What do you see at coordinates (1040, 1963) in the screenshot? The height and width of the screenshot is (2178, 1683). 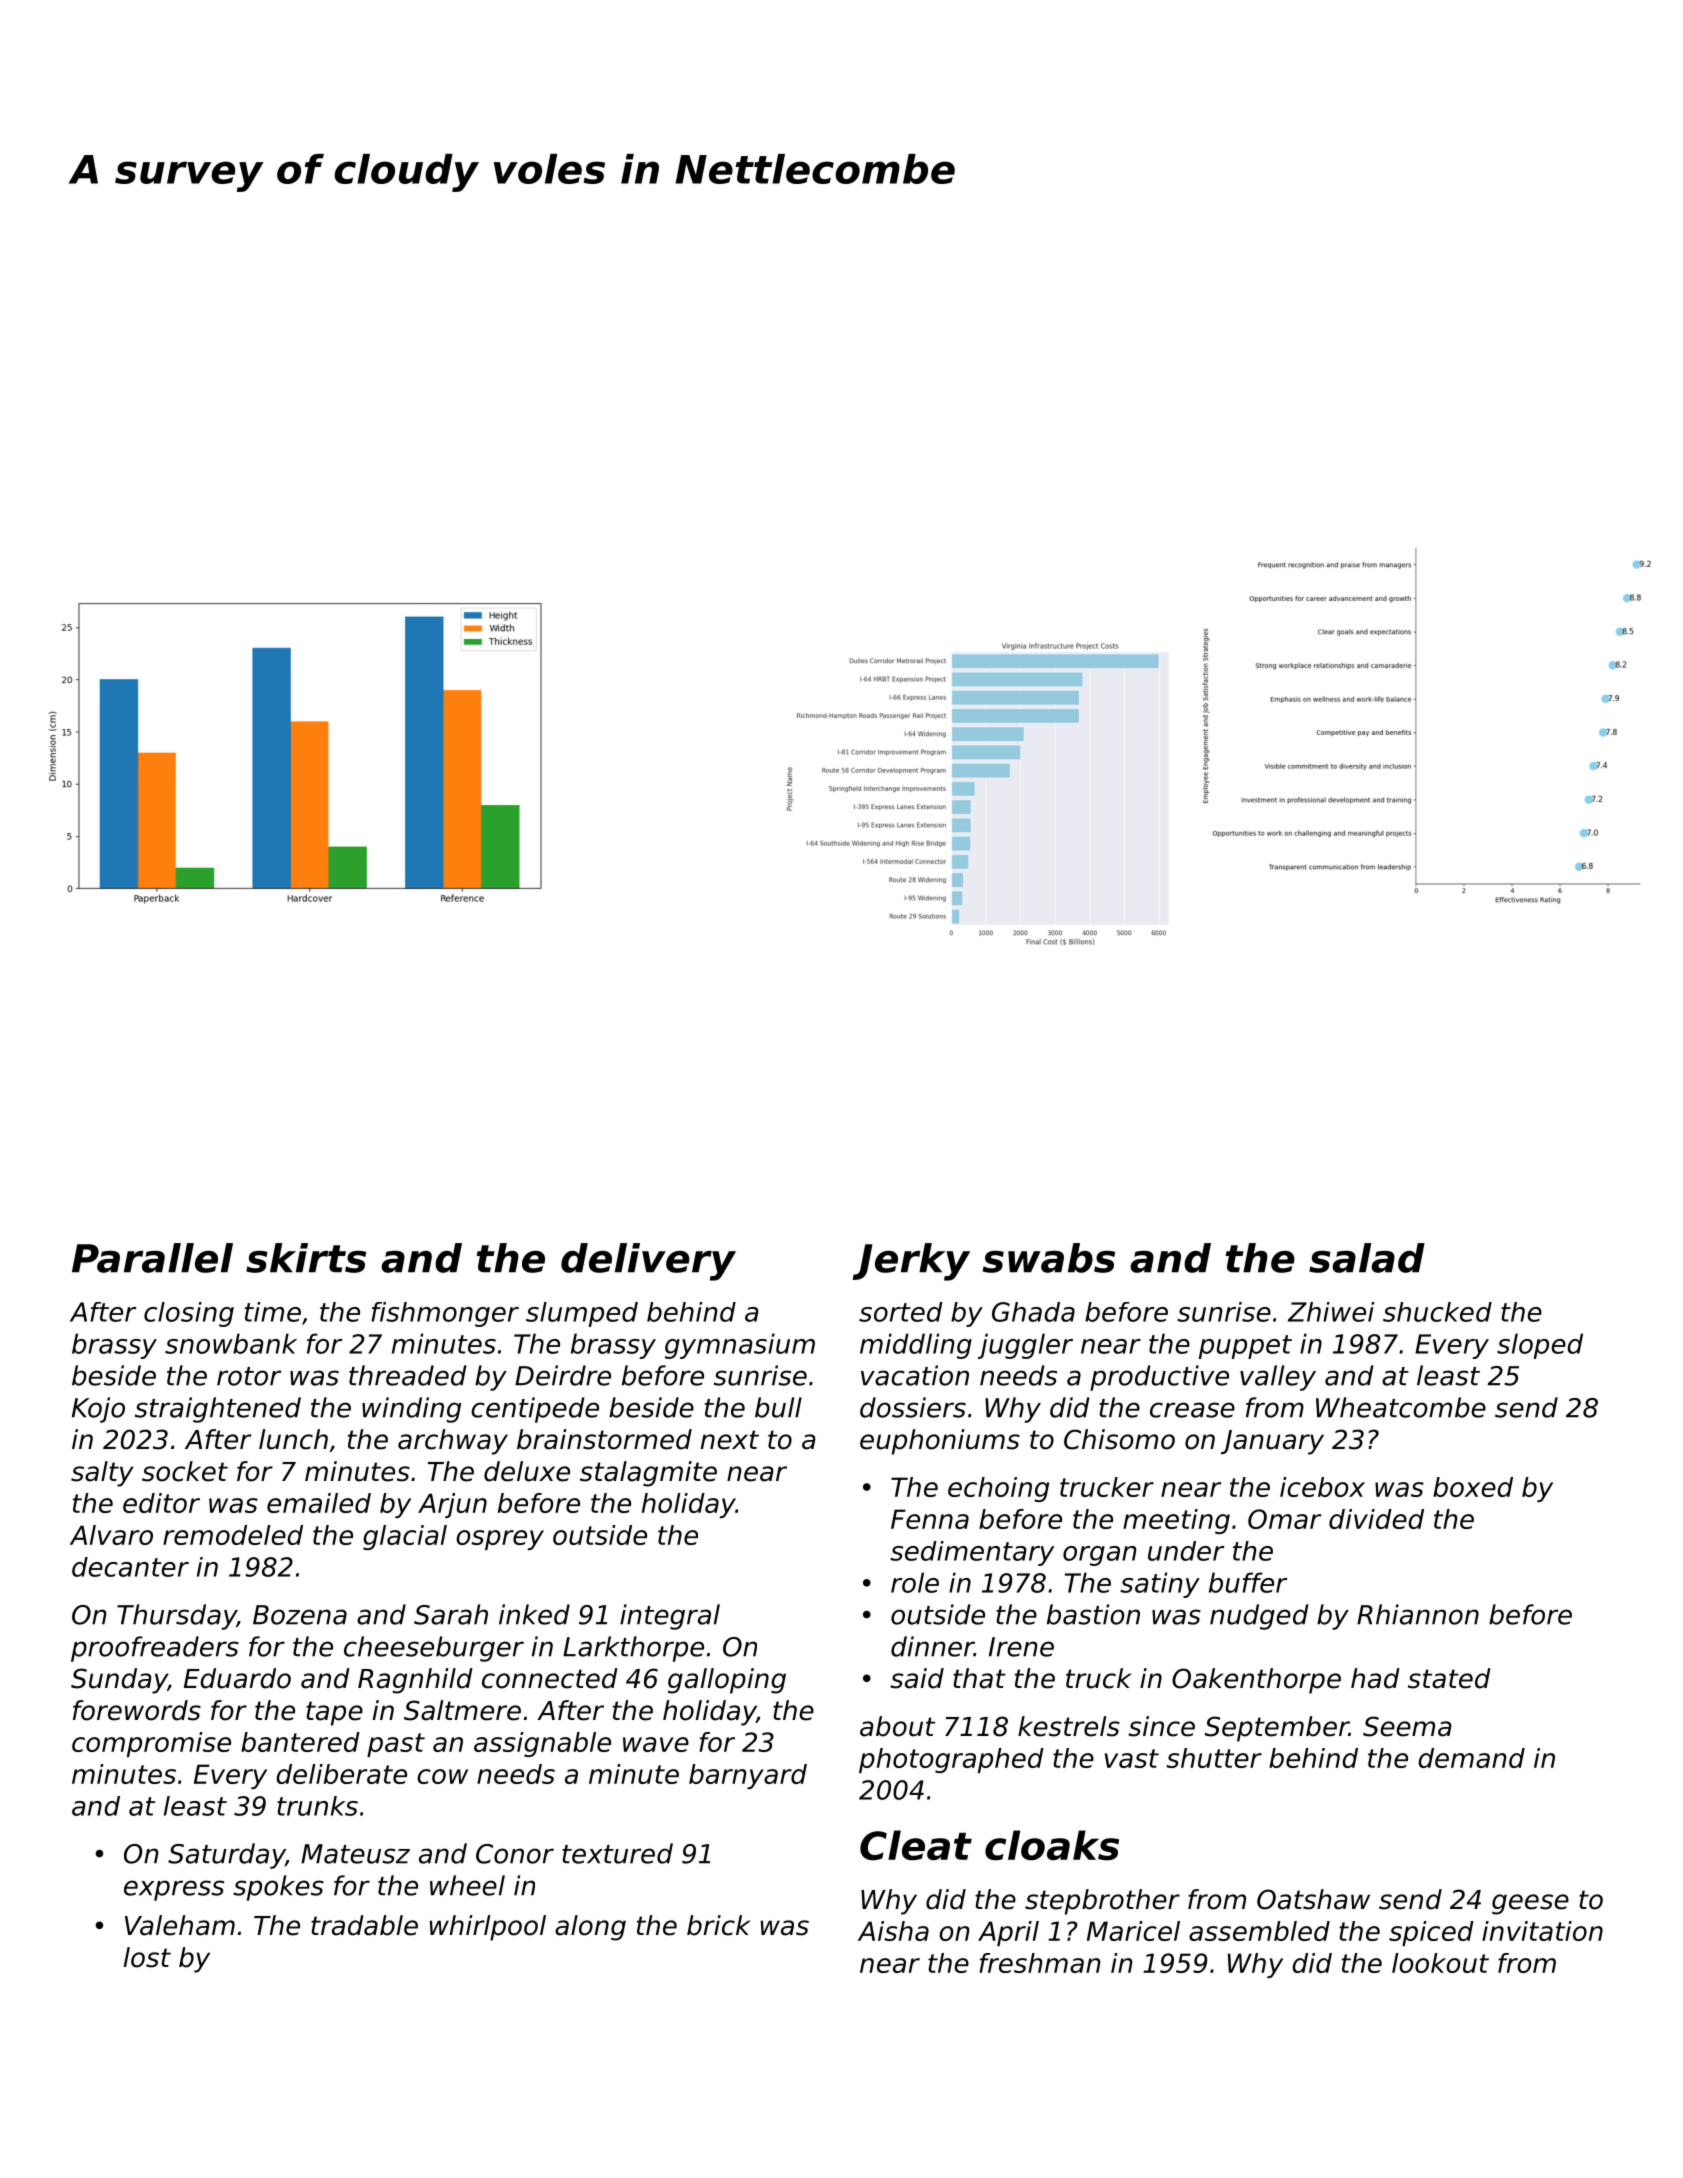 I see `freshman` at bounding box center [1040, 1963].
